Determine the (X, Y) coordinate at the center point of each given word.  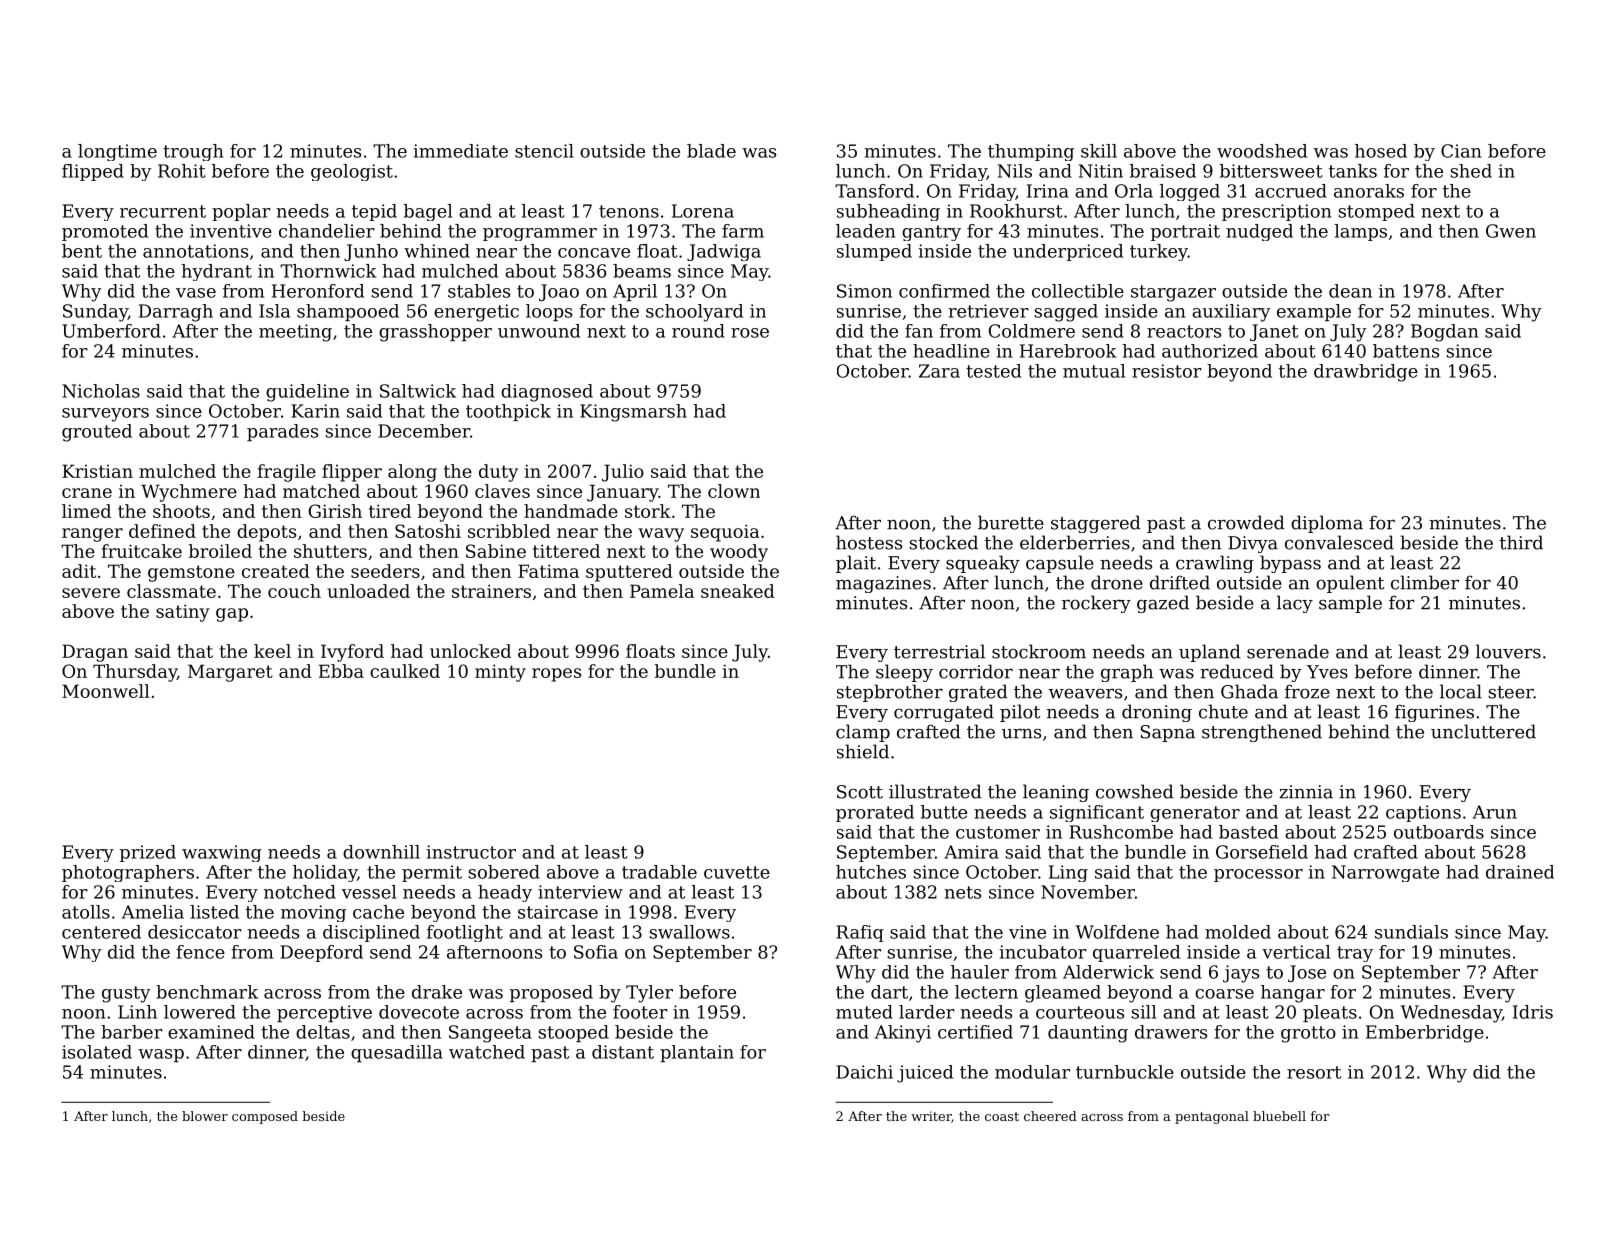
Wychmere (189, 493)
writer (931, 1117)
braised (1163, 171)
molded (1238, 932)
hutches (871, 872)
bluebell (1279, 1116)
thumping (1031, 152)
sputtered (629, 573)
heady (505, 893)
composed (265, 1117)
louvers (1508, 651)
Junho (371, 252)
